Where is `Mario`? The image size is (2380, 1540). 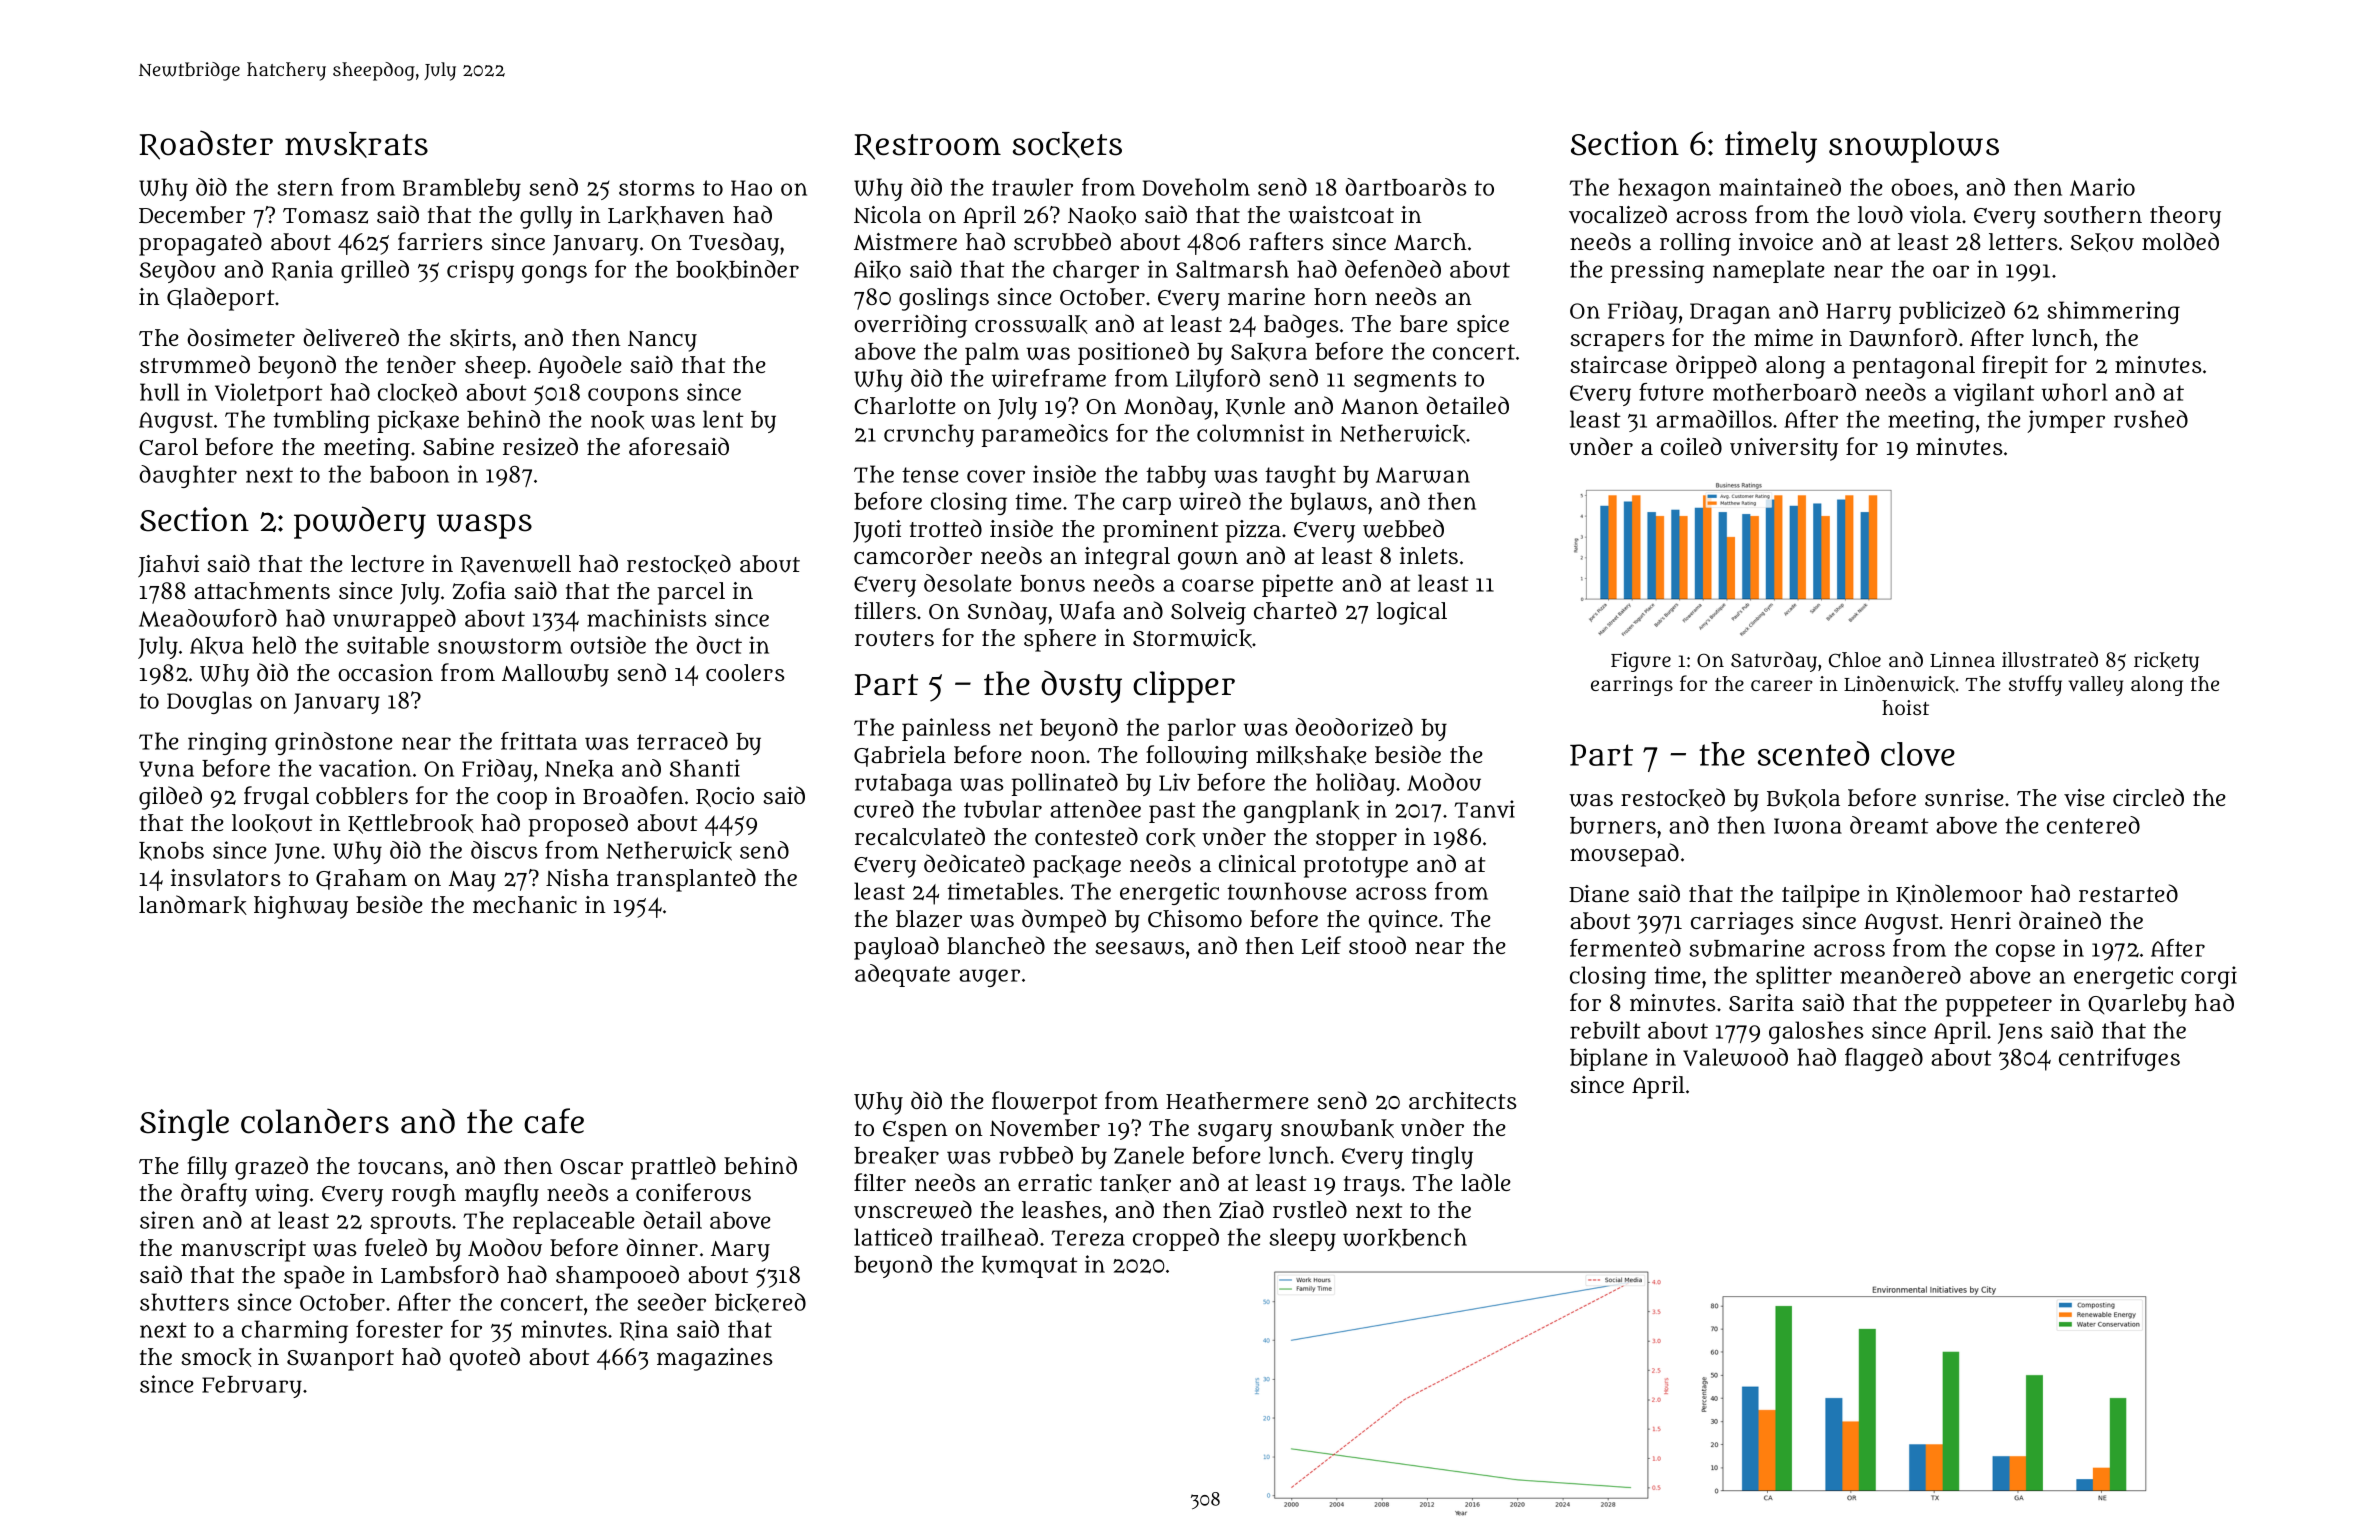 Mario is located at coordinates (2102, 187).
